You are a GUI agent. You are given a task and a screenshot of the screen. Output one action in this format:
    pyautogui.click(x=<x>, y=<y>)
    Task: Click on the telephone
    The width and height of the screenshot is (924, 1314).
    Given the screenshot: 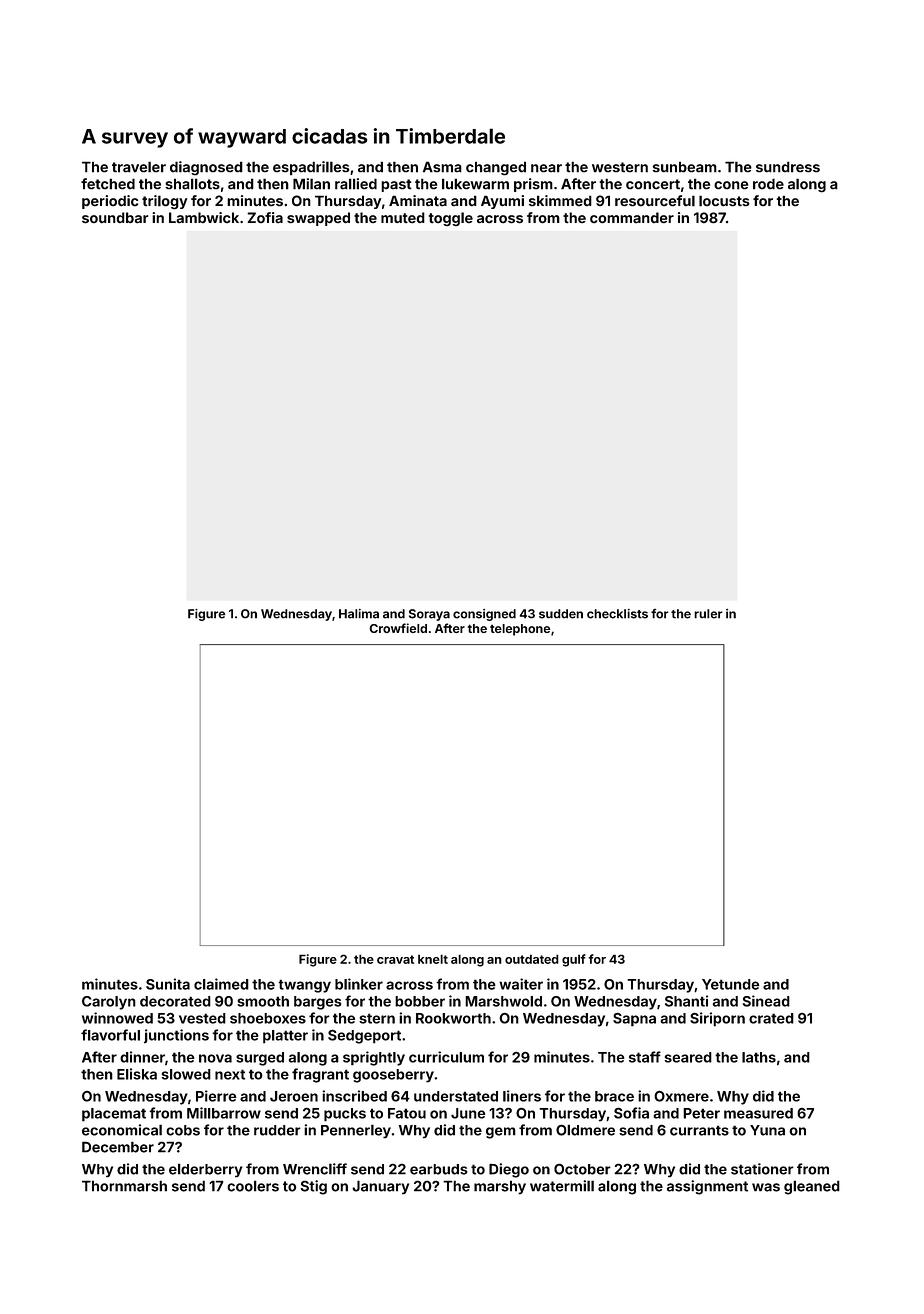 What is the action you would take?
    pyautogui.click(x=520, y=630)
